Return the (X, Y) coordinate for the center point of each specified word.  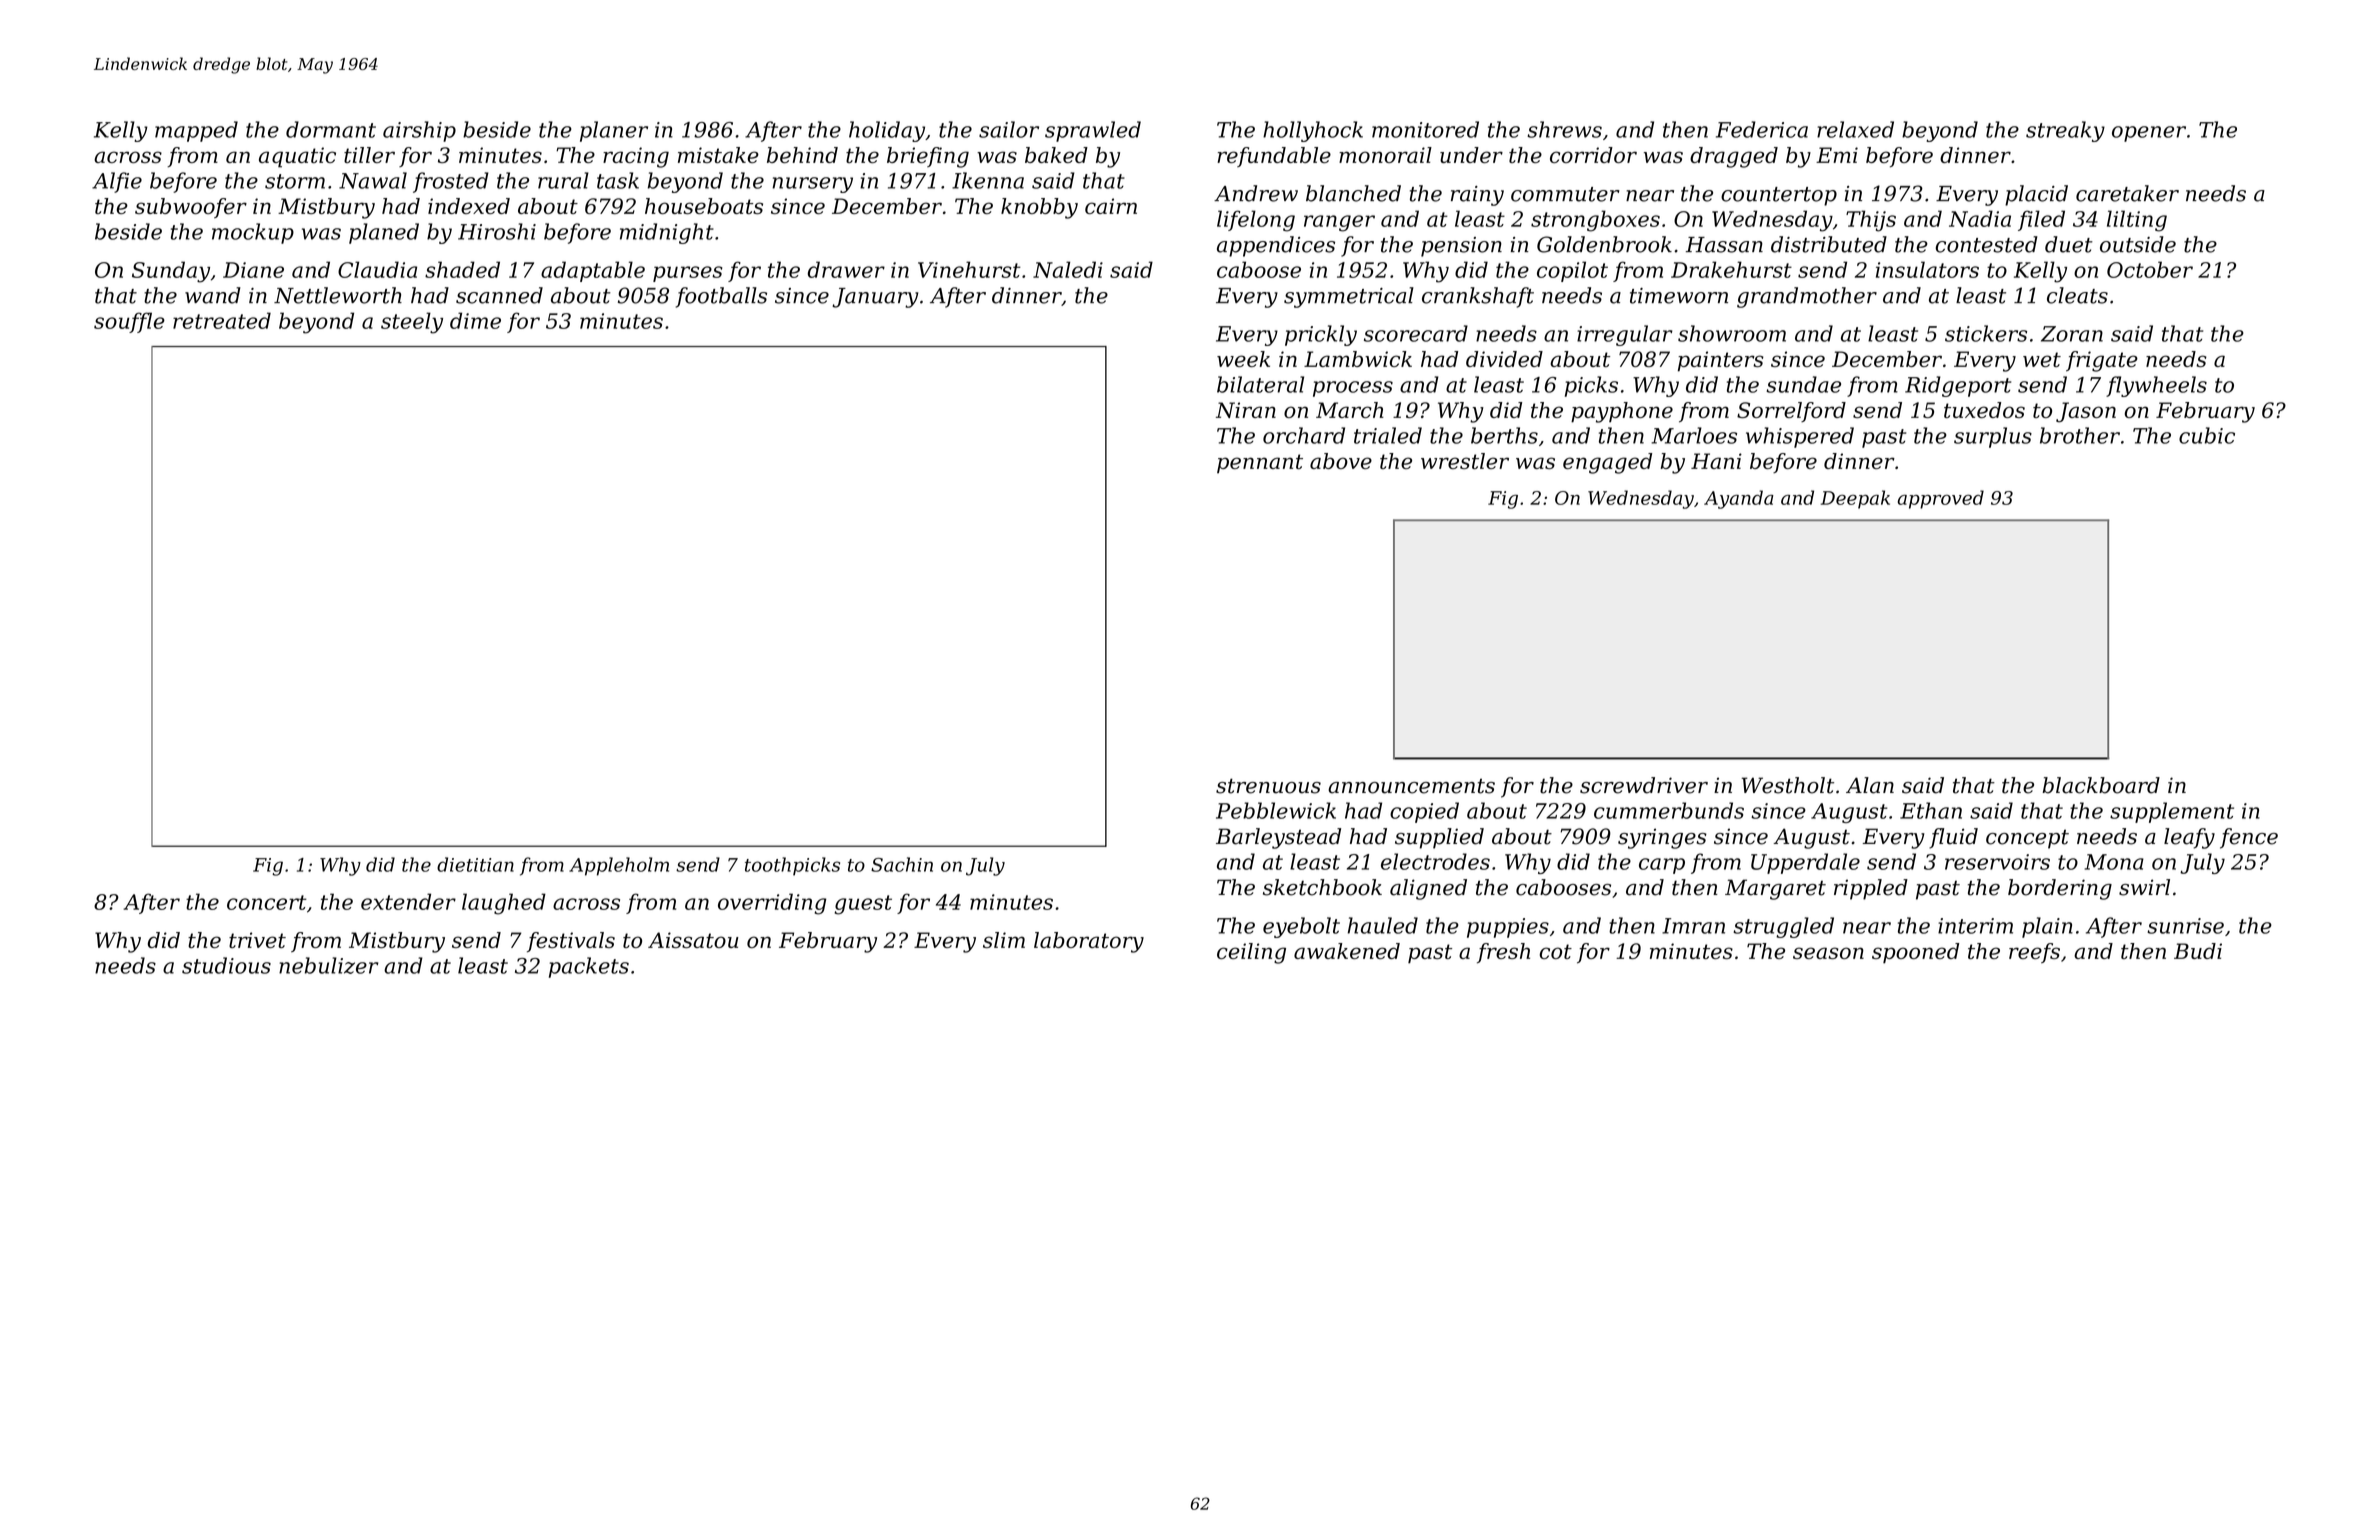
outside (2138, 244)
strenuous (1268, 786)
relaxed (1855, 129)
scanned (499, 295)
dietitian (475, 864)
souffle (129, 322)
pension (1461, 247)
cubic (2207, 435)
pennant (1260, 463)
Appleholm (619, 866)
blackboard (2101, 785)
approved (1941, 499)
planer (614, 131)
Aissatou (693, 940)
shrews (1564, 129)
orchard (1304, 435)
